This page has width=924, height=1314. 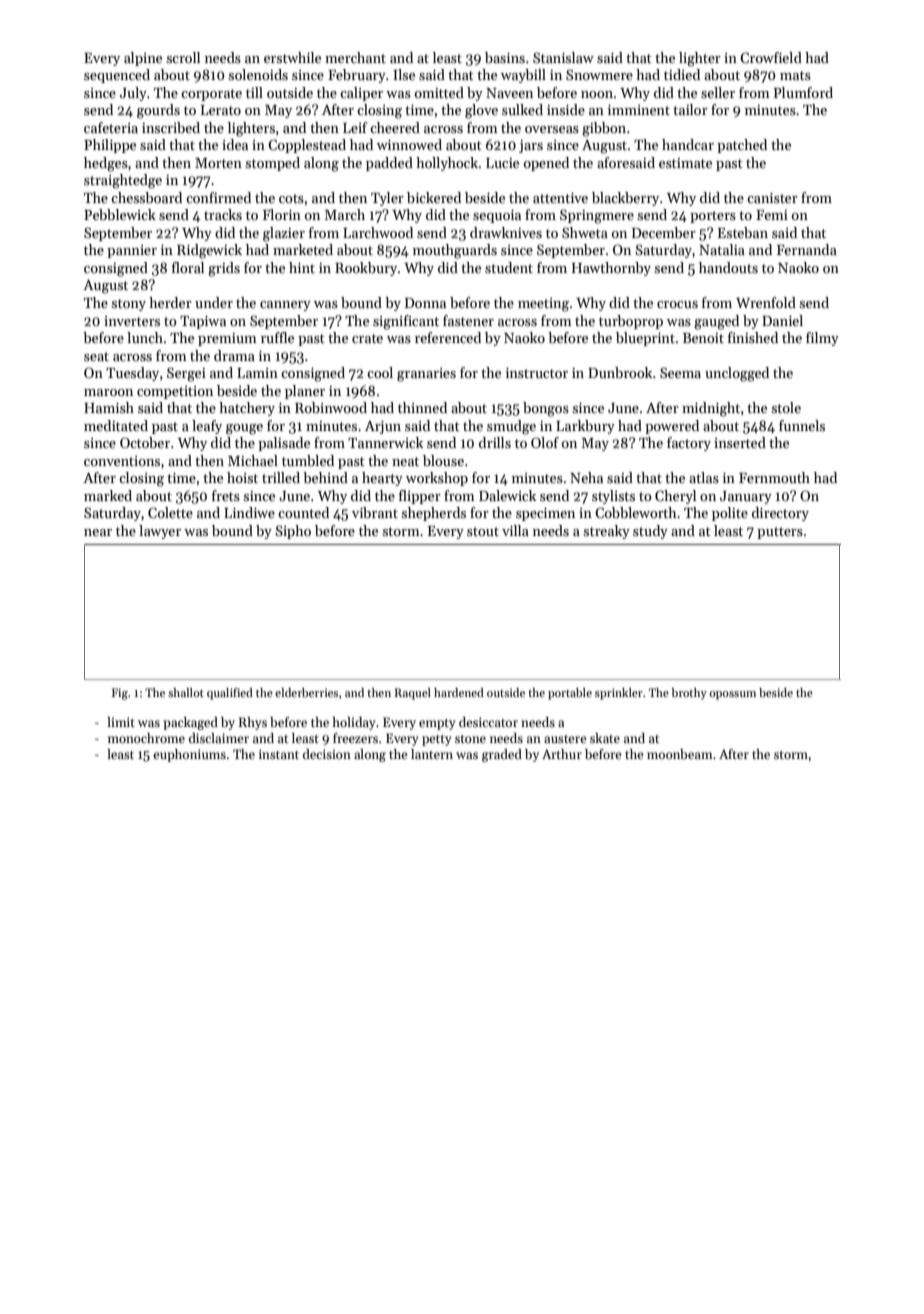 I want to click on moonbeam, so click(x=680, y=754).
